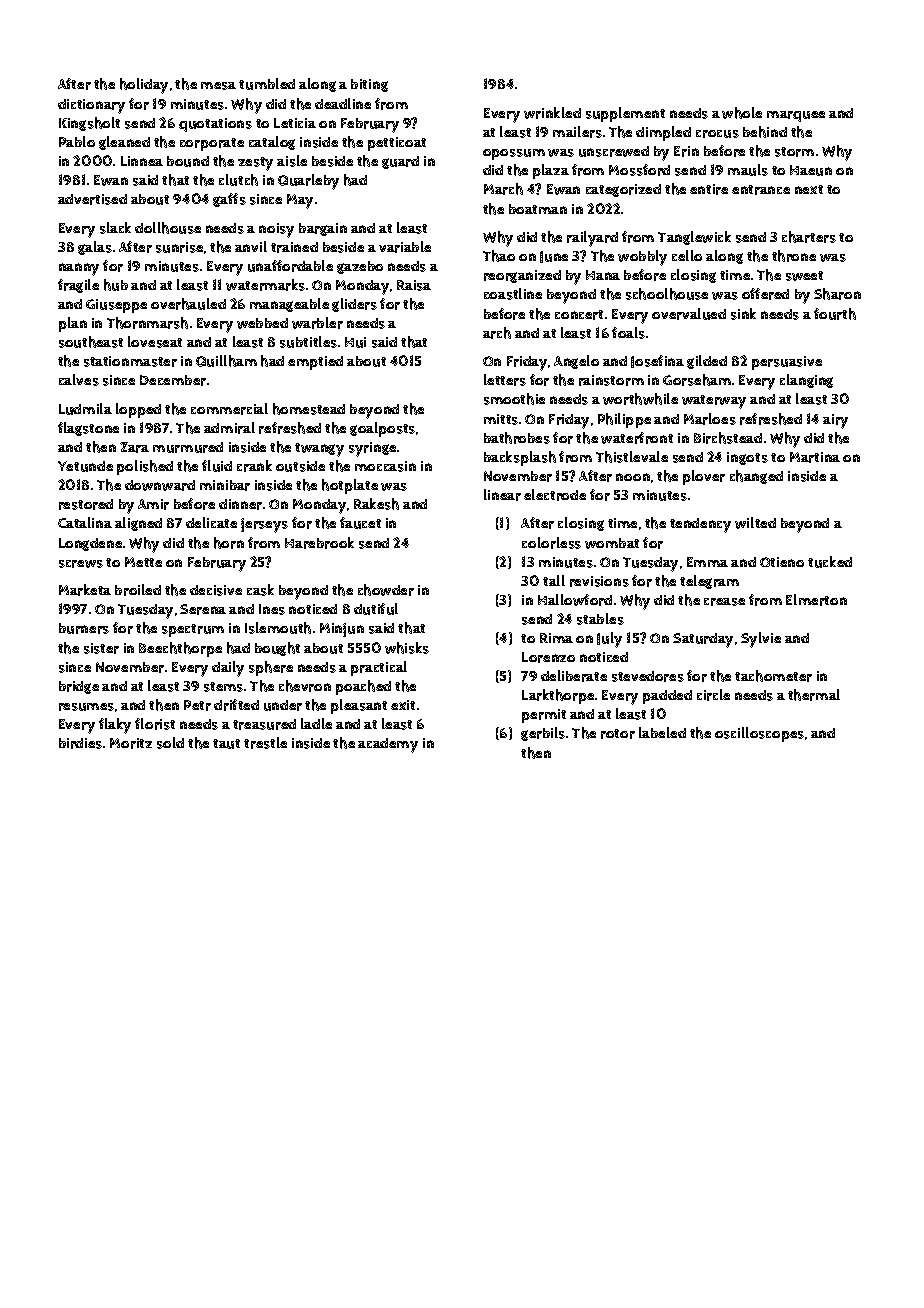  I want to click on marquee, so click(796, 116).
